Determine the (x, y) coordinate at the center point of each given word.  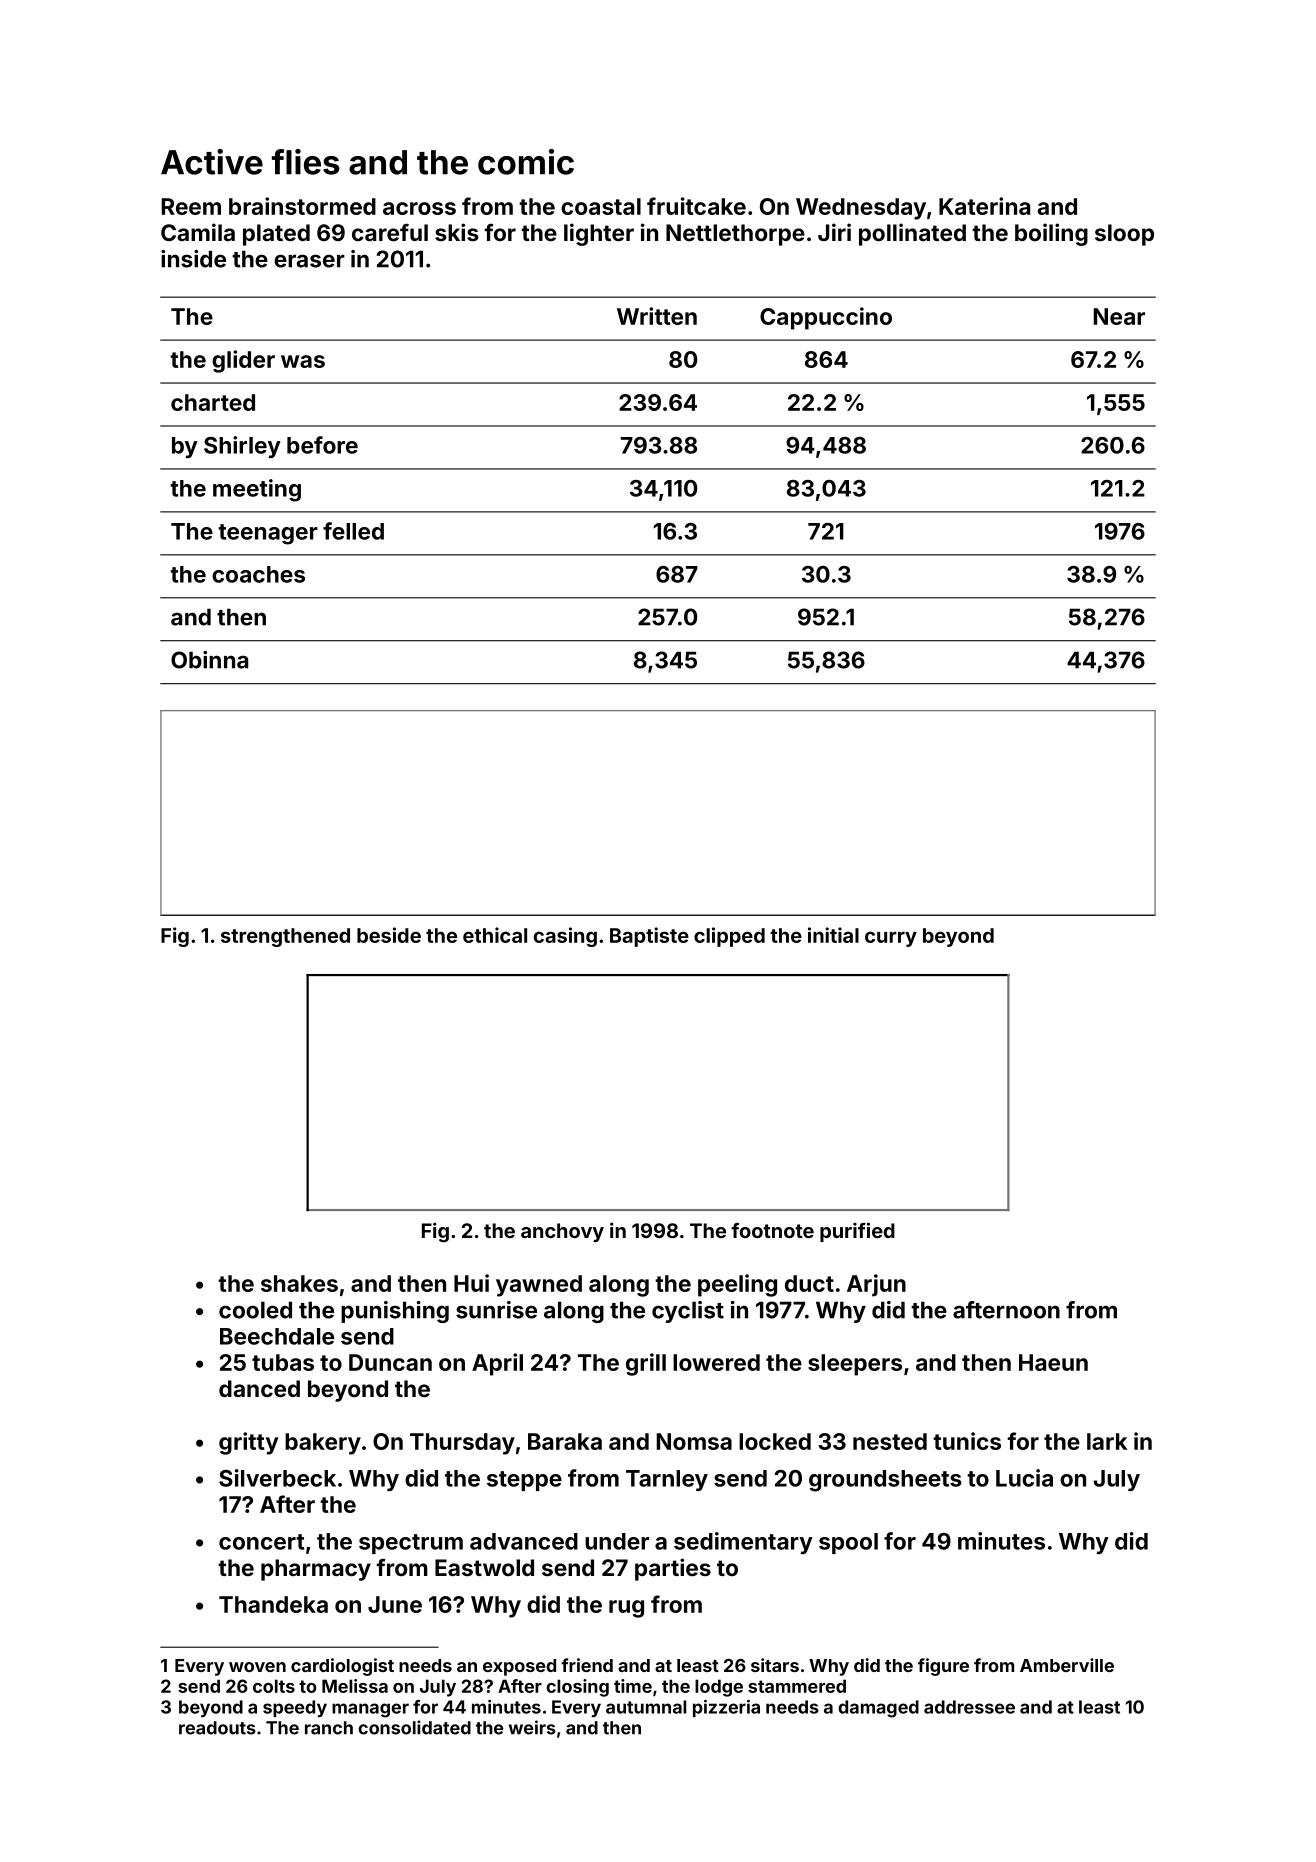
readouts (217, 1728)
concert (261, 1542)
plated (276, 235)
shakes (299, 1283)
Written (657, 316)
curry (891, 939)
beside (389, 935)
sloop (1124, 235)
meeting (257, 490)
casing (565, 937)
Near (1119, 316)
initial (833, 935)
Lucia (1024, 1478)
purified (857, 1232)
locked (775, 1441)
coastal (601, 206)
